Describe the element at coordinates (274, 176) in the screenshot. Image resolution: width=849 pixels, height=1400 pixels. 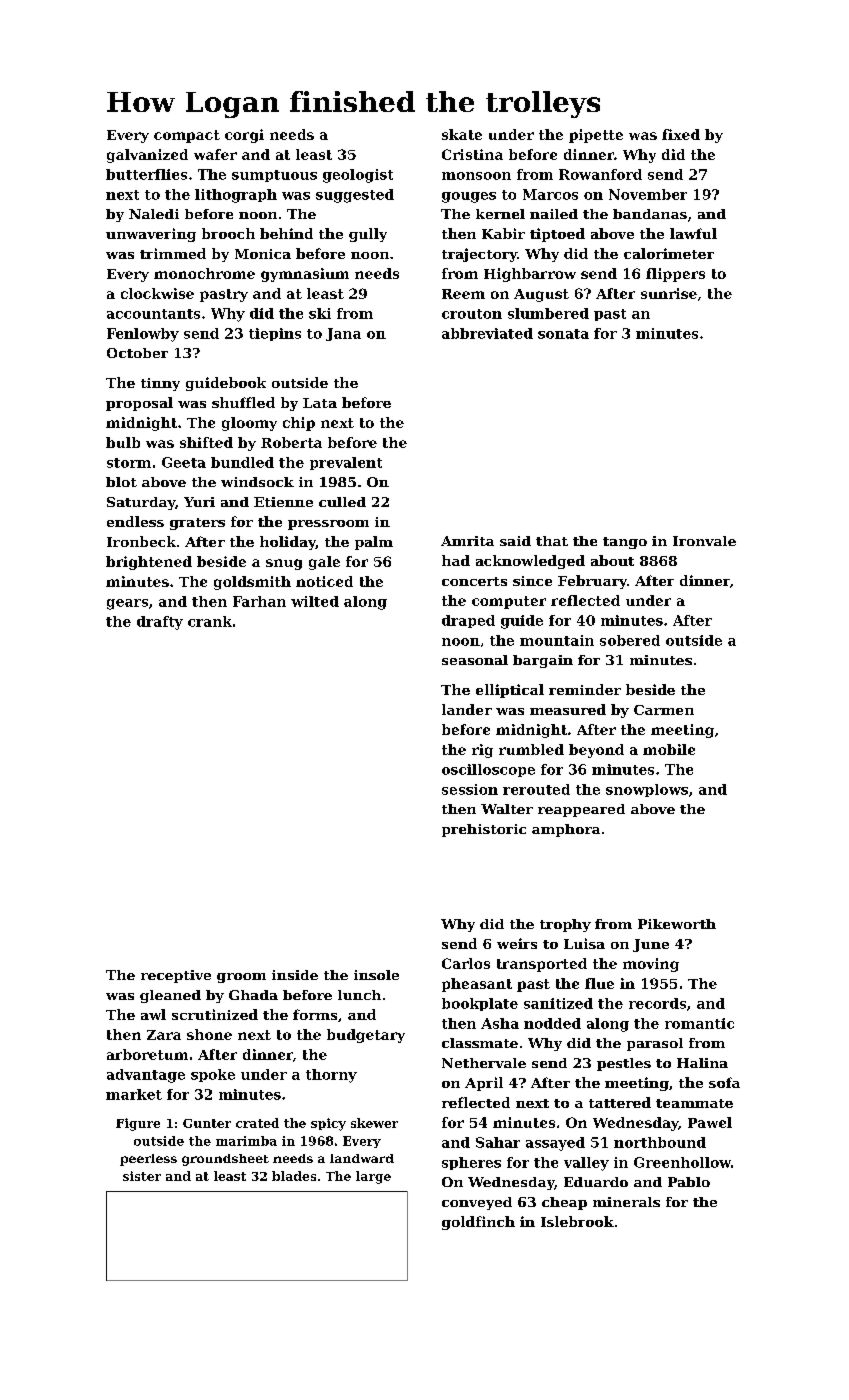
I see `sumptuous` at that location.
